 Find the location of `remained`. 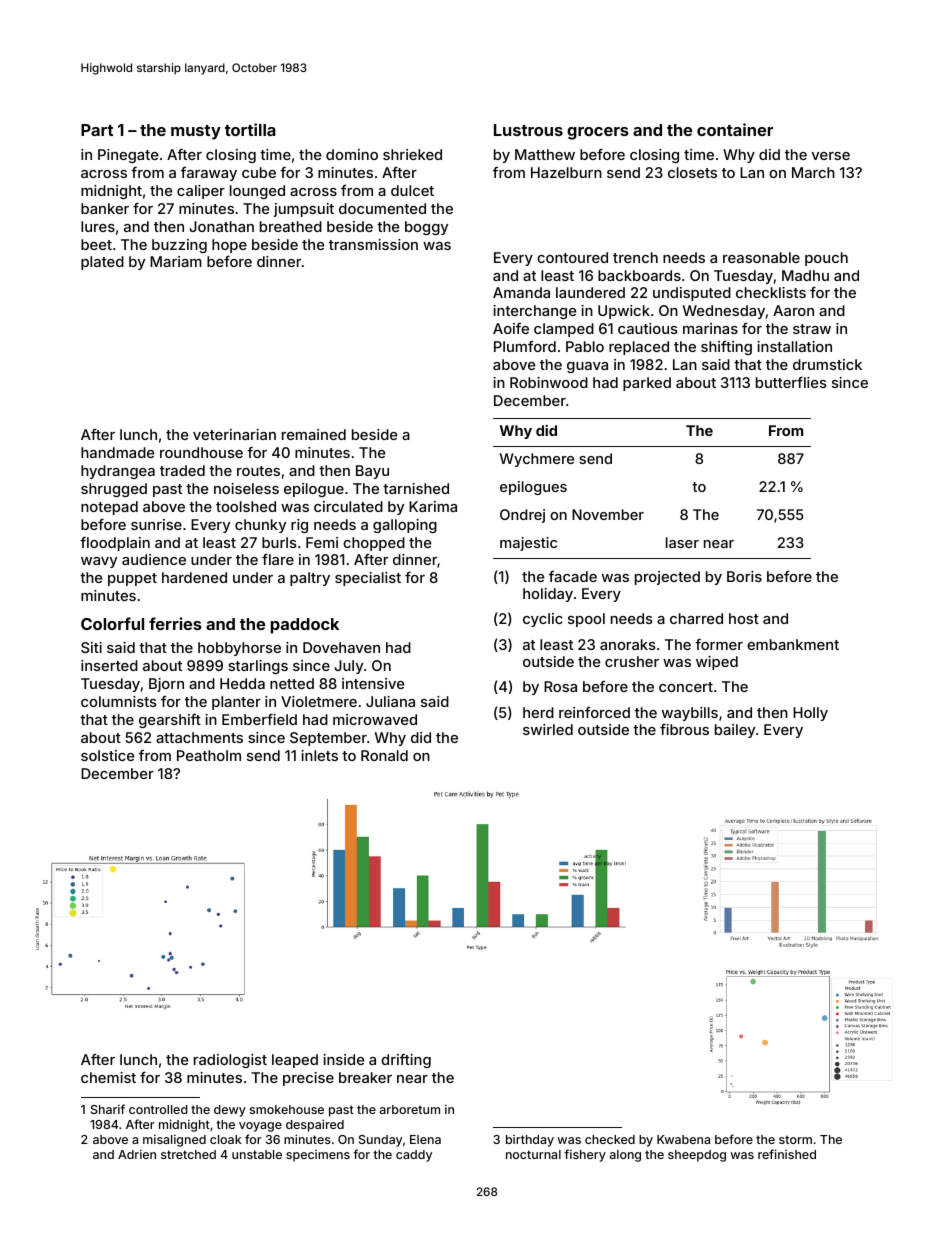

remained is located at coordinates (314, 434).
